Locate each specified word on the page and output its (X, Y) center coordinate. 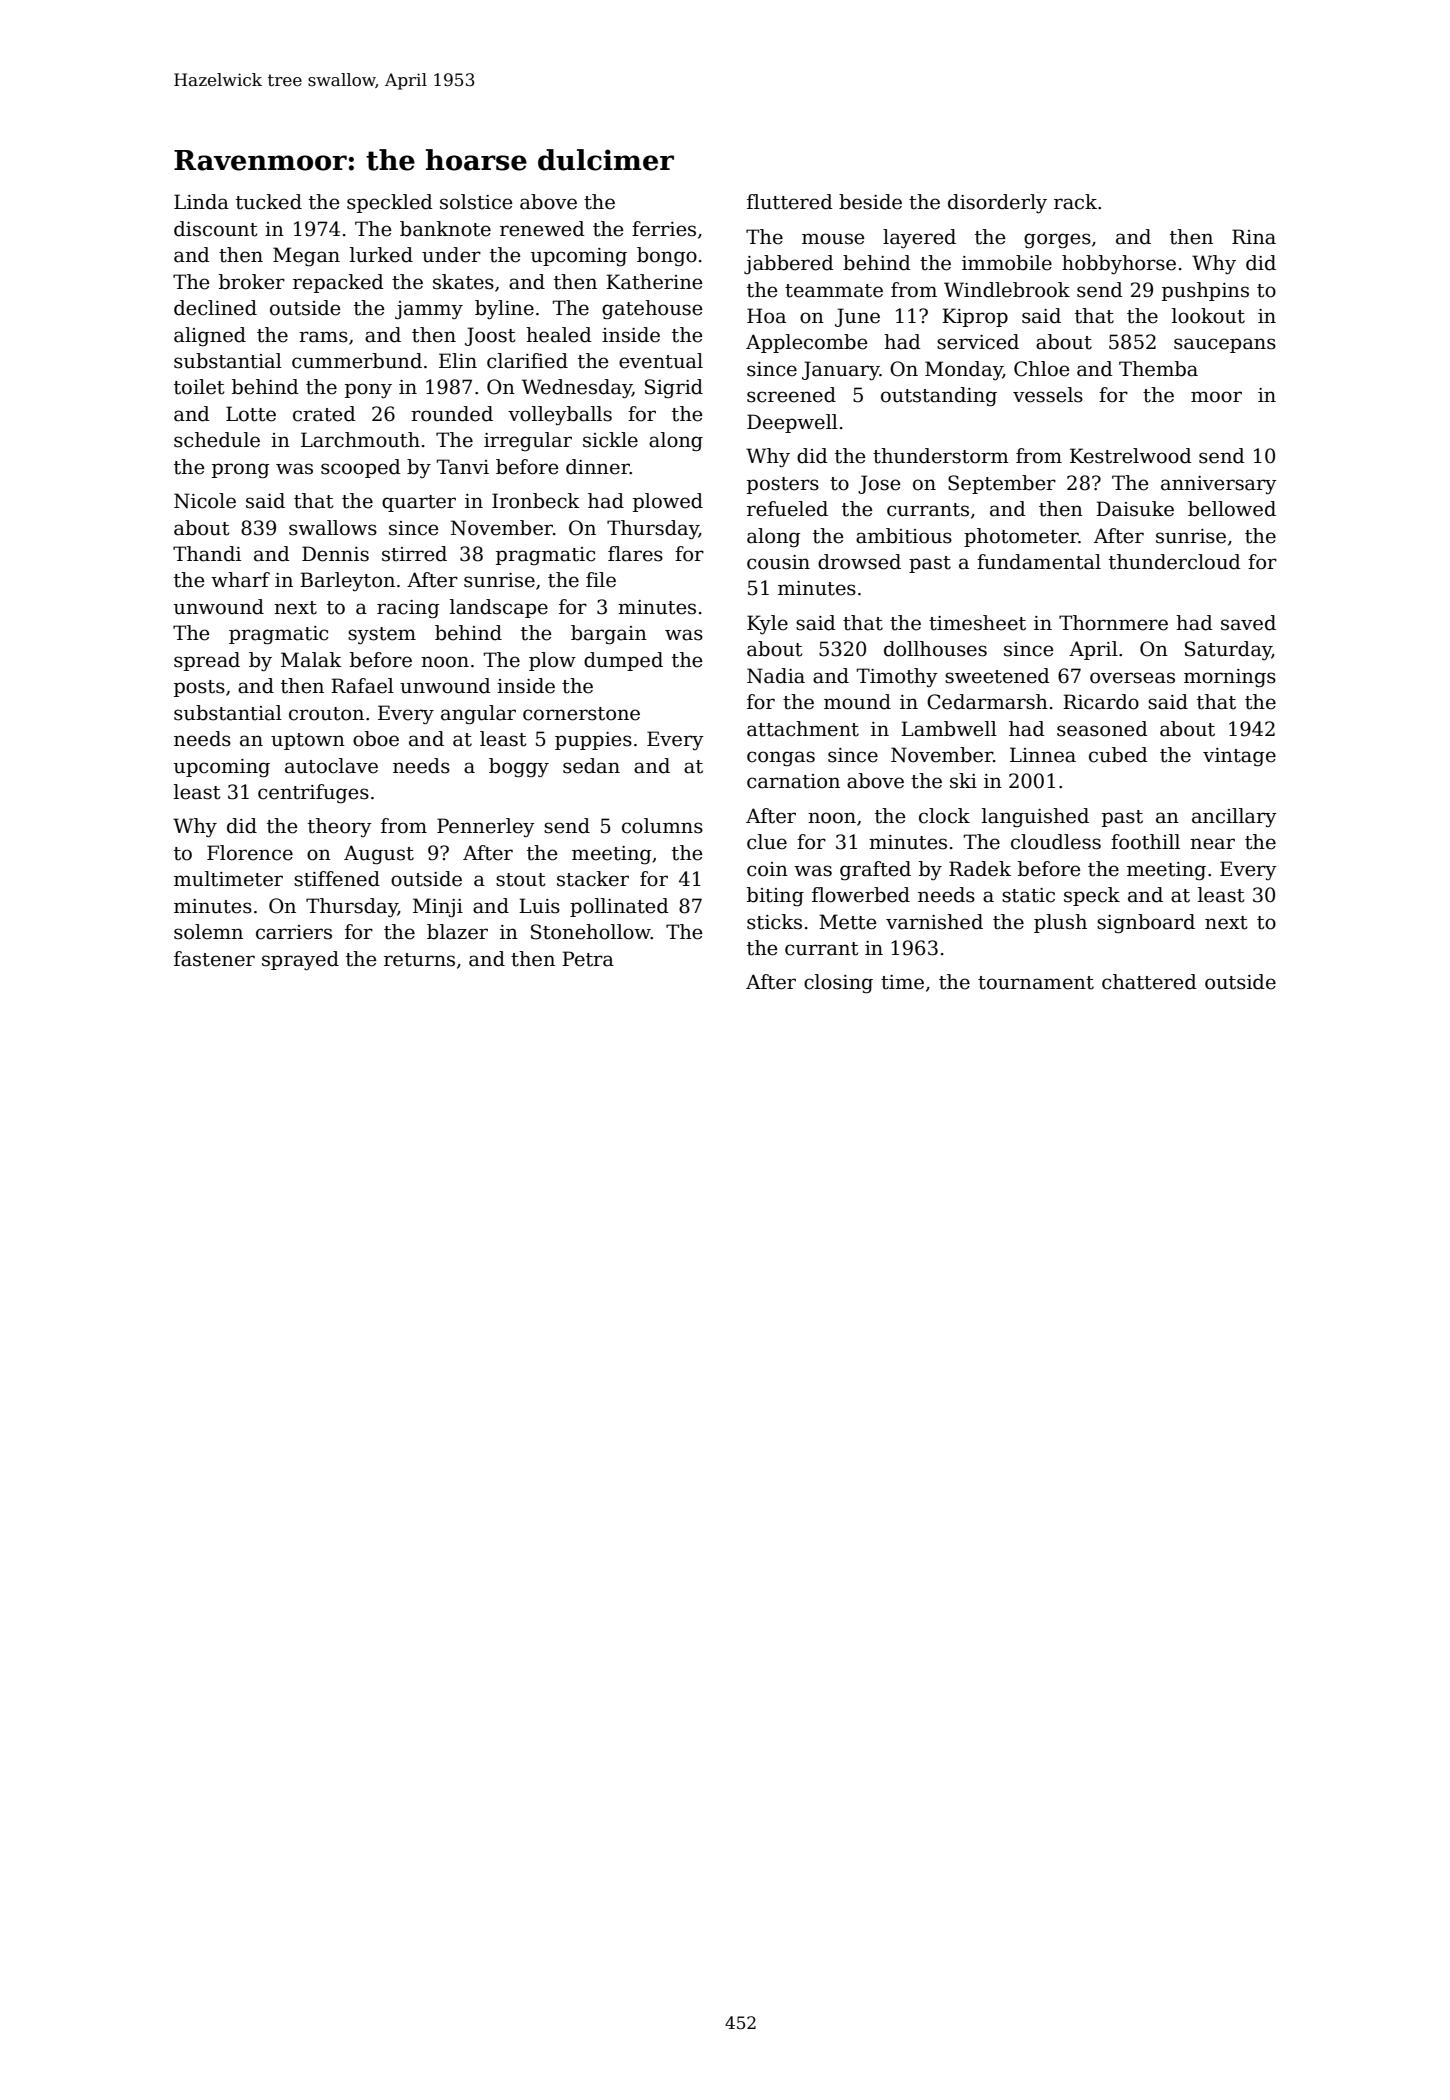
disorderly (997, 204)
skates (463, 282)
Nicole (205, 501)
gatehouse (652, 310)
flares (635, 554)
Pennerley (486, 827)
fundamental (1039, 562)
